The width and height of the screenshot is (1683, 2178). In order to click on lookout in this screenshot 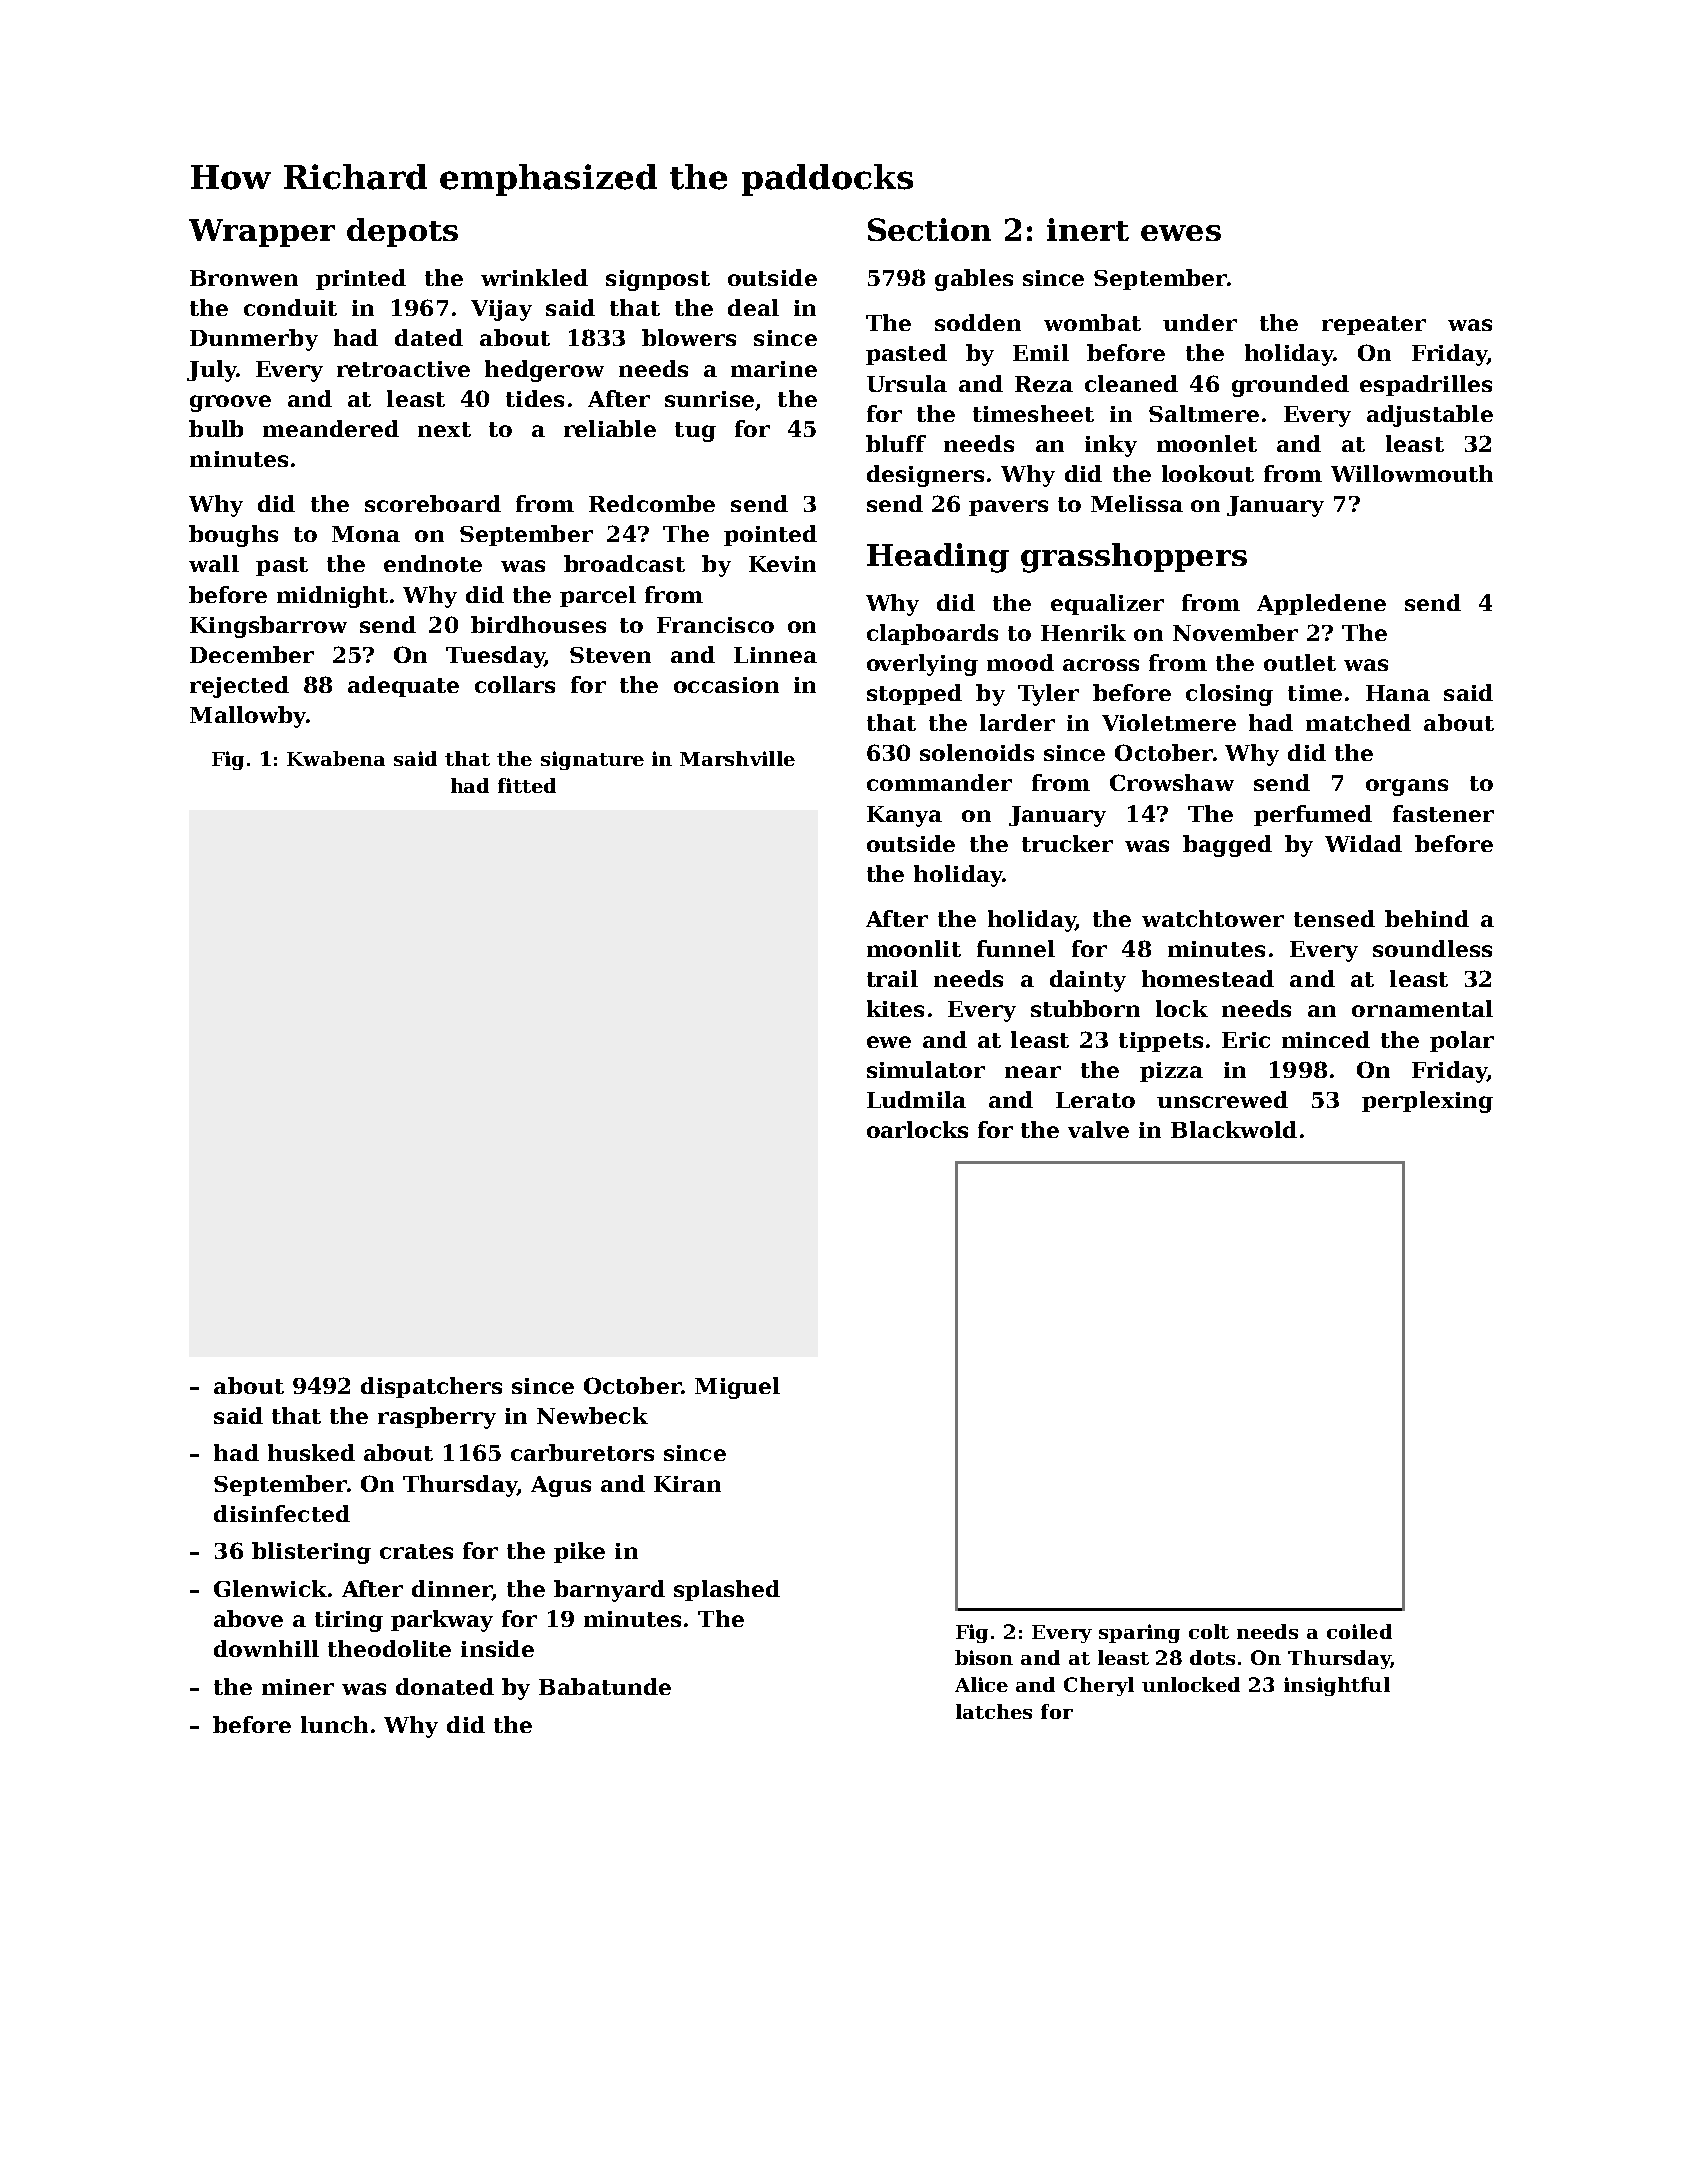, I will do `click(1208, 473)`.
